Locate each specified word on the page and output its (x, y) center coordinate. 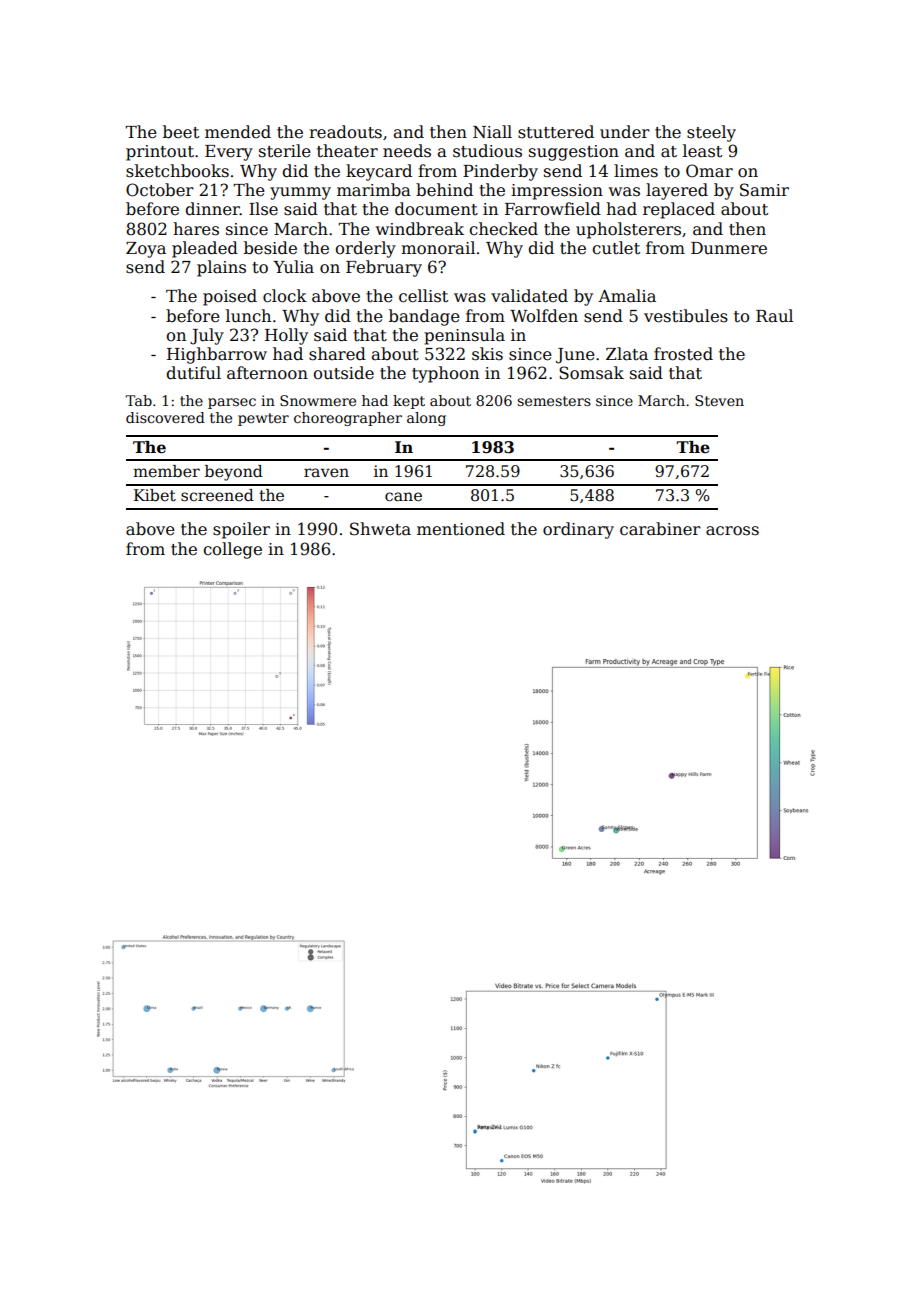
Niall (492, 132)
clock (285, 296)
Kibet (155, 495)
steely (711, 133)
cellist (423, 296)
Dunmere (729, 248)
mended (238, 132)
